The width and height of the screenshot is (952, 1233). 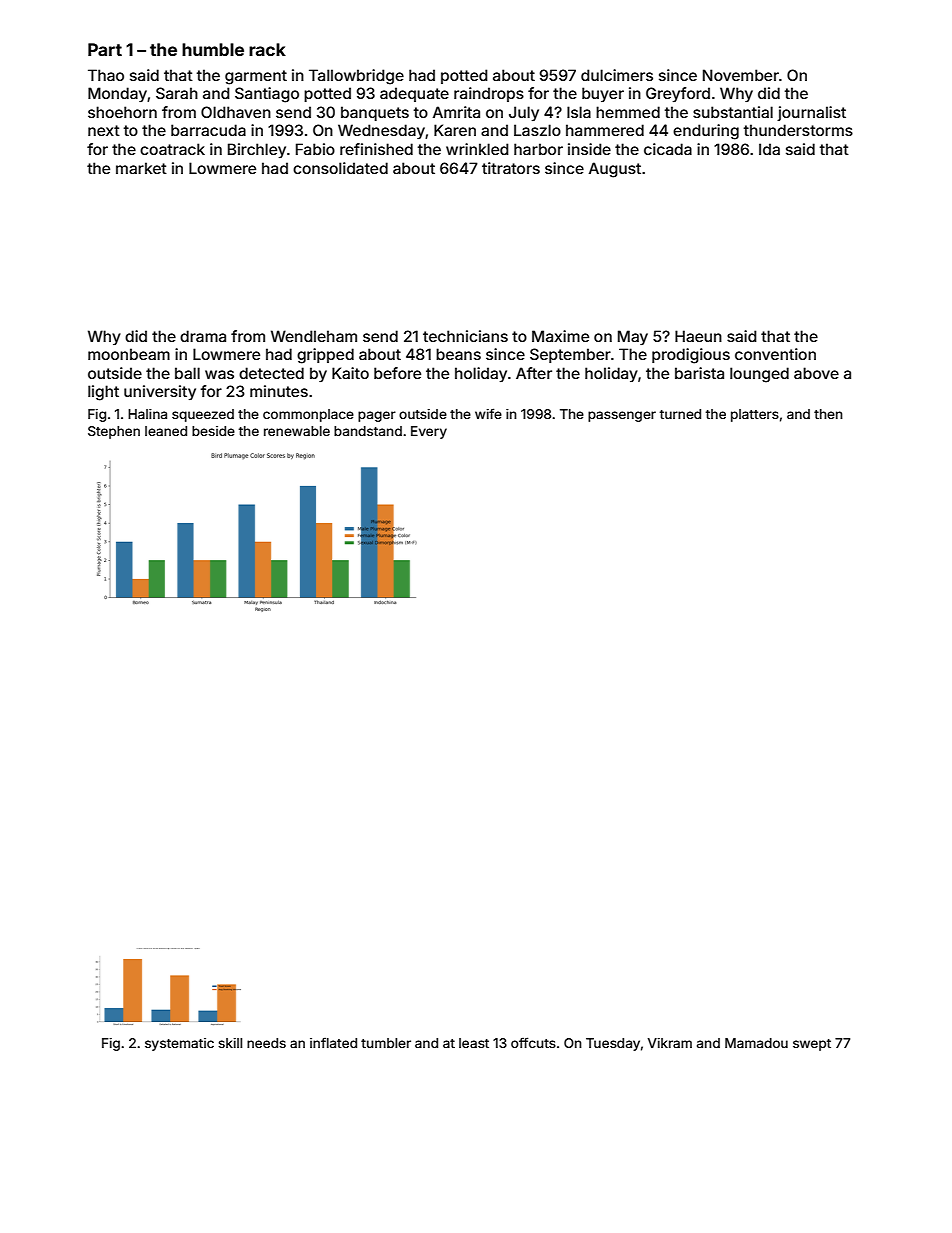 I want to click on passenger, so click(x=622, y=416).
